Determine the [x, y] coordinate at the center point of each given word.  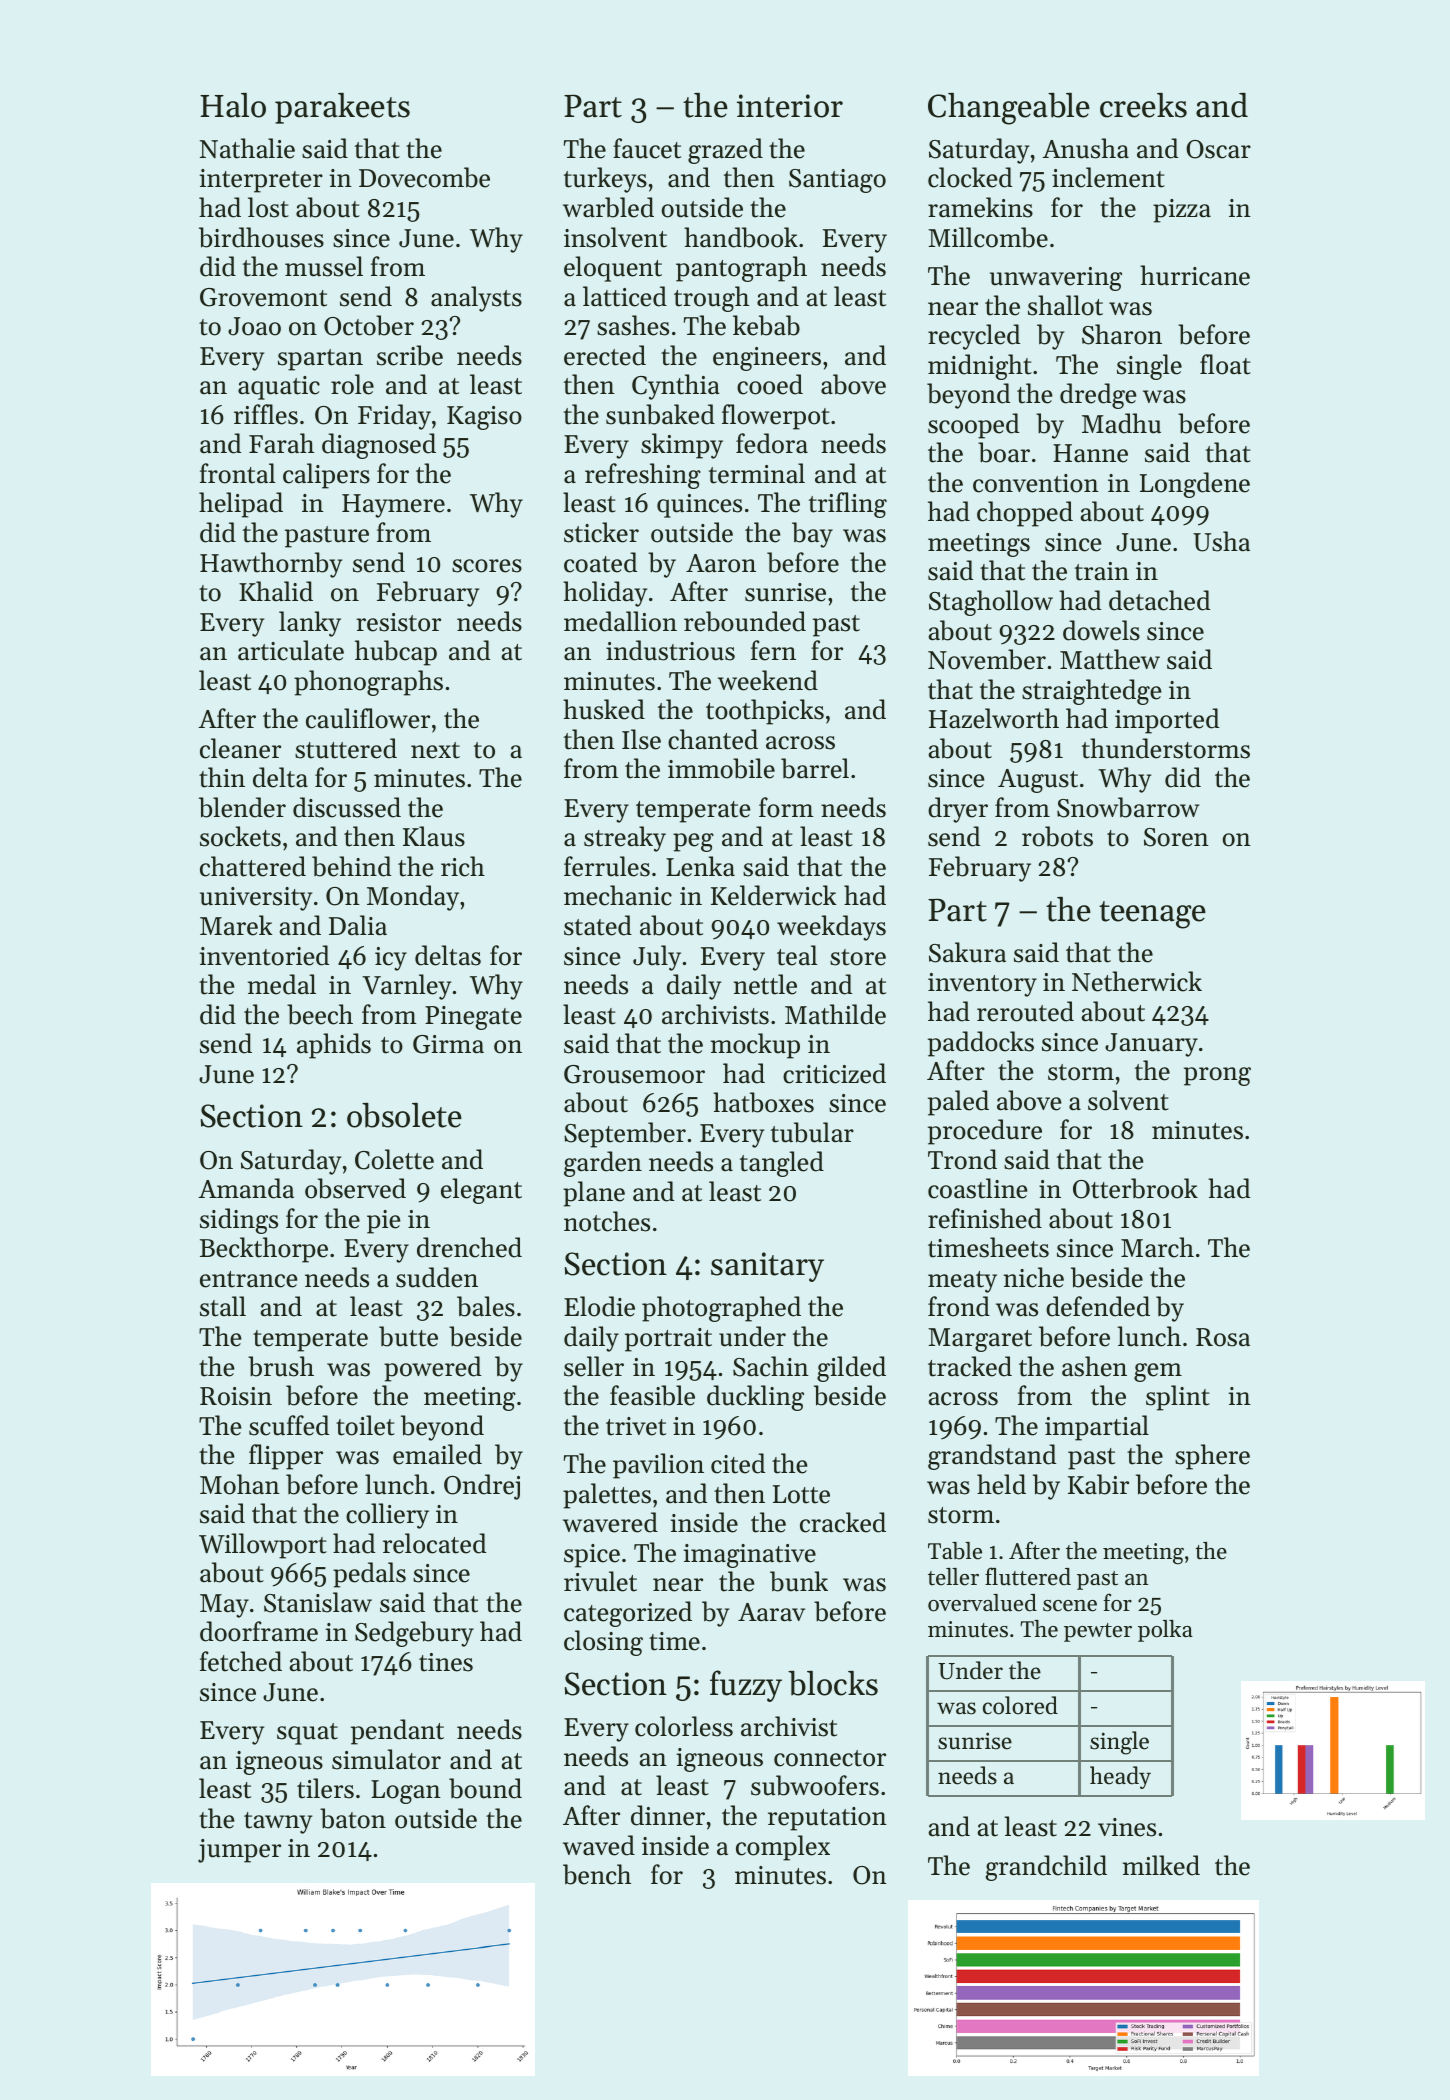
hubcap [396, 653]
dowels [1101, 630]
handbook [741, 237]
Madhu [1121, 423]
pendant [397, 1732]
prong [1217, 1076]
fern [773, 650]
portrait [668, 1340]
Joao [254, 326]
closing [603, 1643]
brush [281, 1366]
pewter [1098, 1632]
